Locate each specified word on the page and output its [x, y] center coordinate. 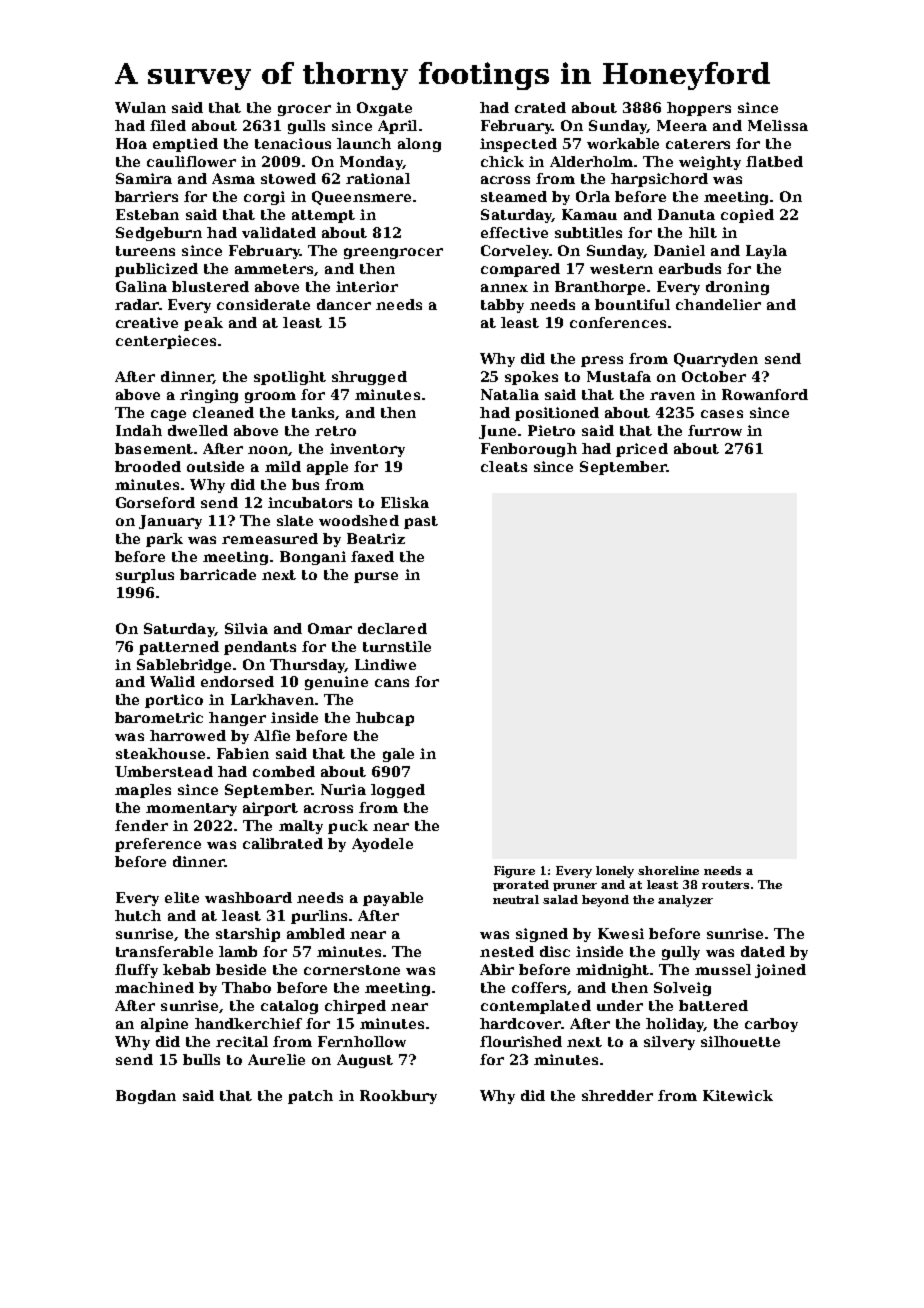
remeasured [270, 538]
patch [310, 1097]
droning [737, 288]
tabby [502, 306]
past [421, 522]
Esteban [147, 214]
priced [642, 450]
